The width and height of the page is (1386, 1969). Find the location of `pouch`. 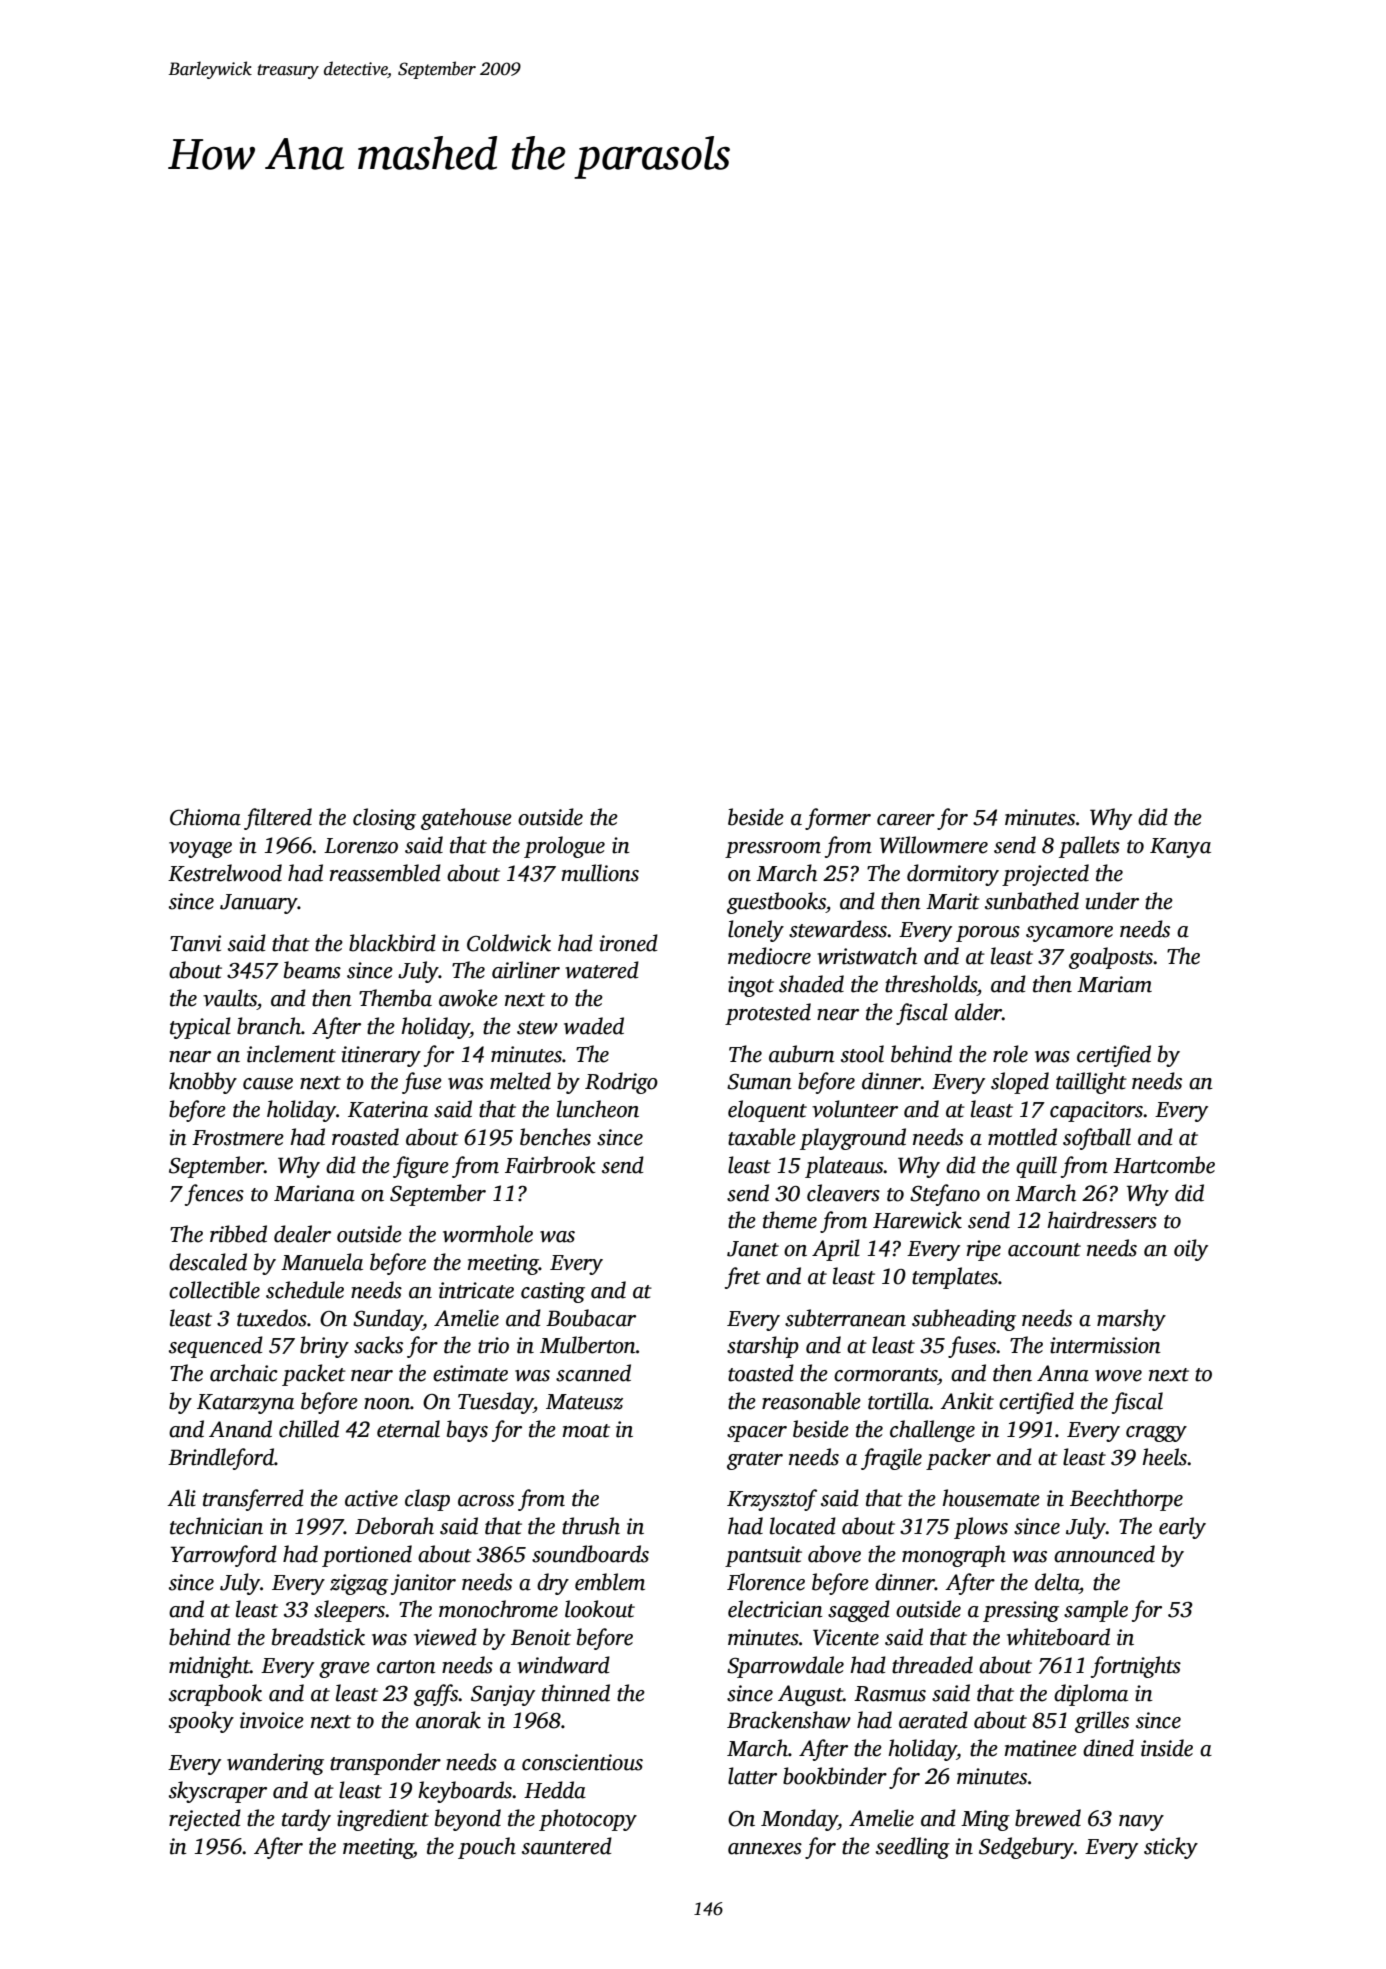

pouch is located at coordinates (487, 1848).
